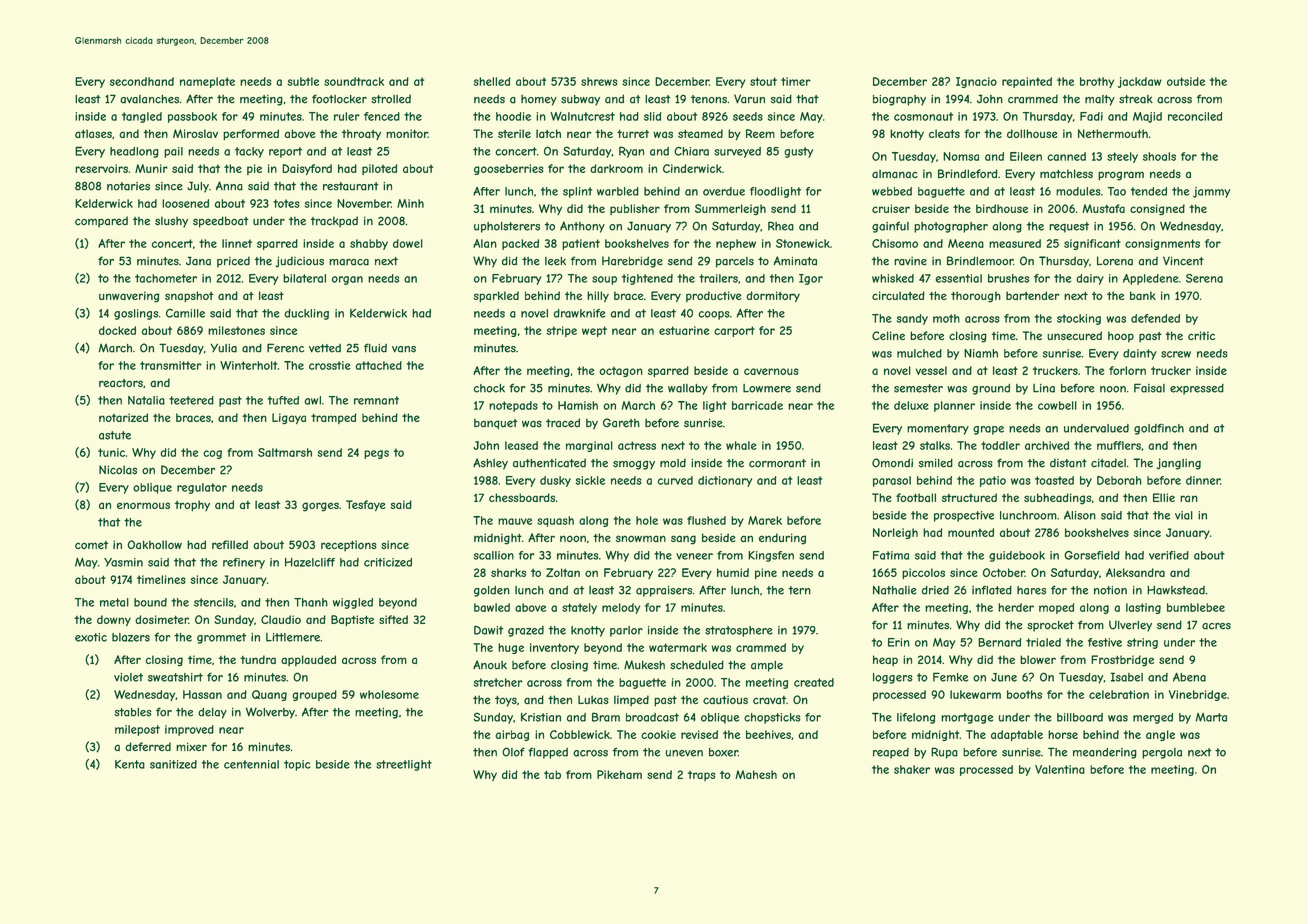 The image size is (1308, 924). Describe the element at coordinates (1127, 370) in the screenshot. I see `forlorn` at that location.
